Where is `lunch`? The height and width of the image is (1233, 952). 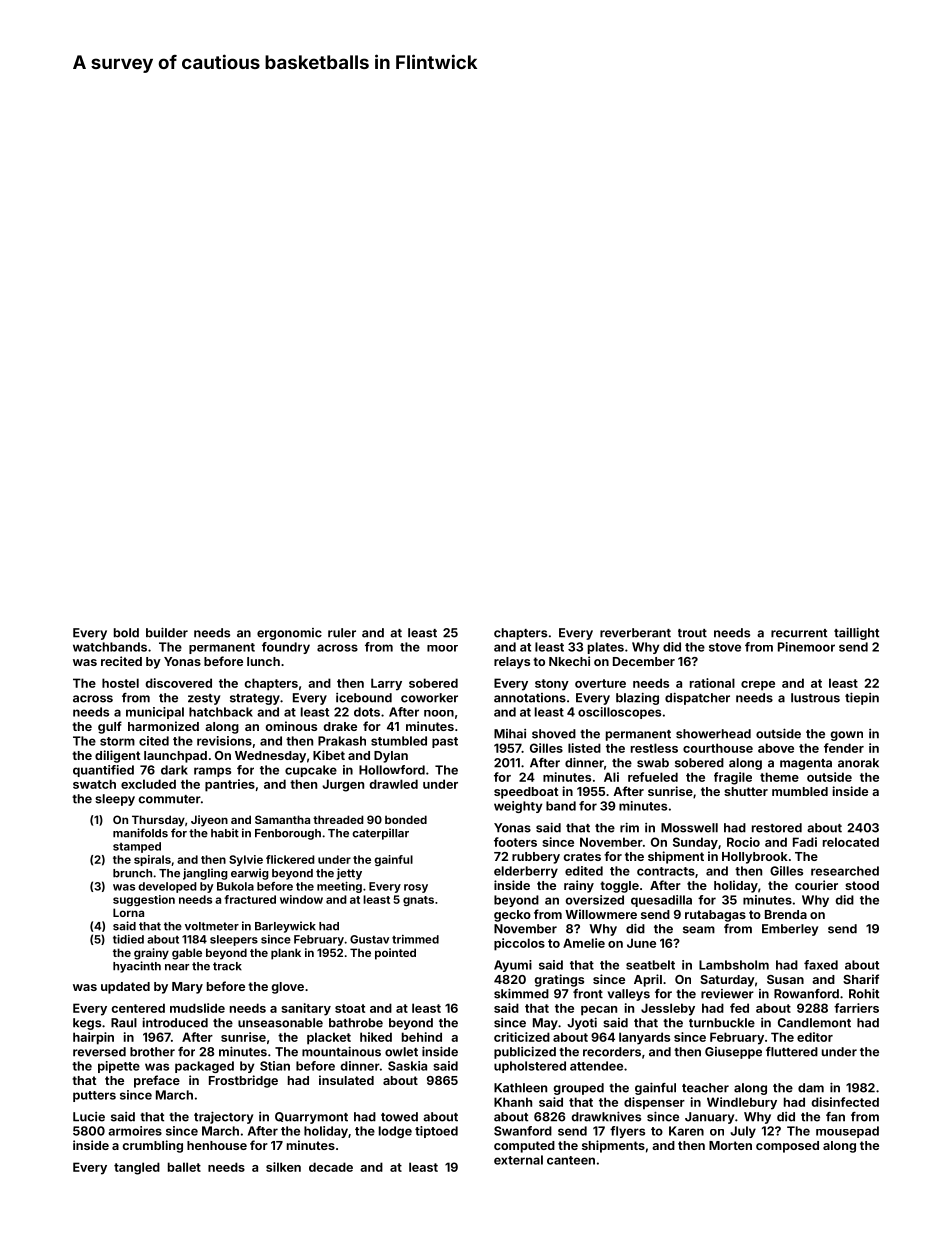
lunch is located at coordinates (263, 661).
